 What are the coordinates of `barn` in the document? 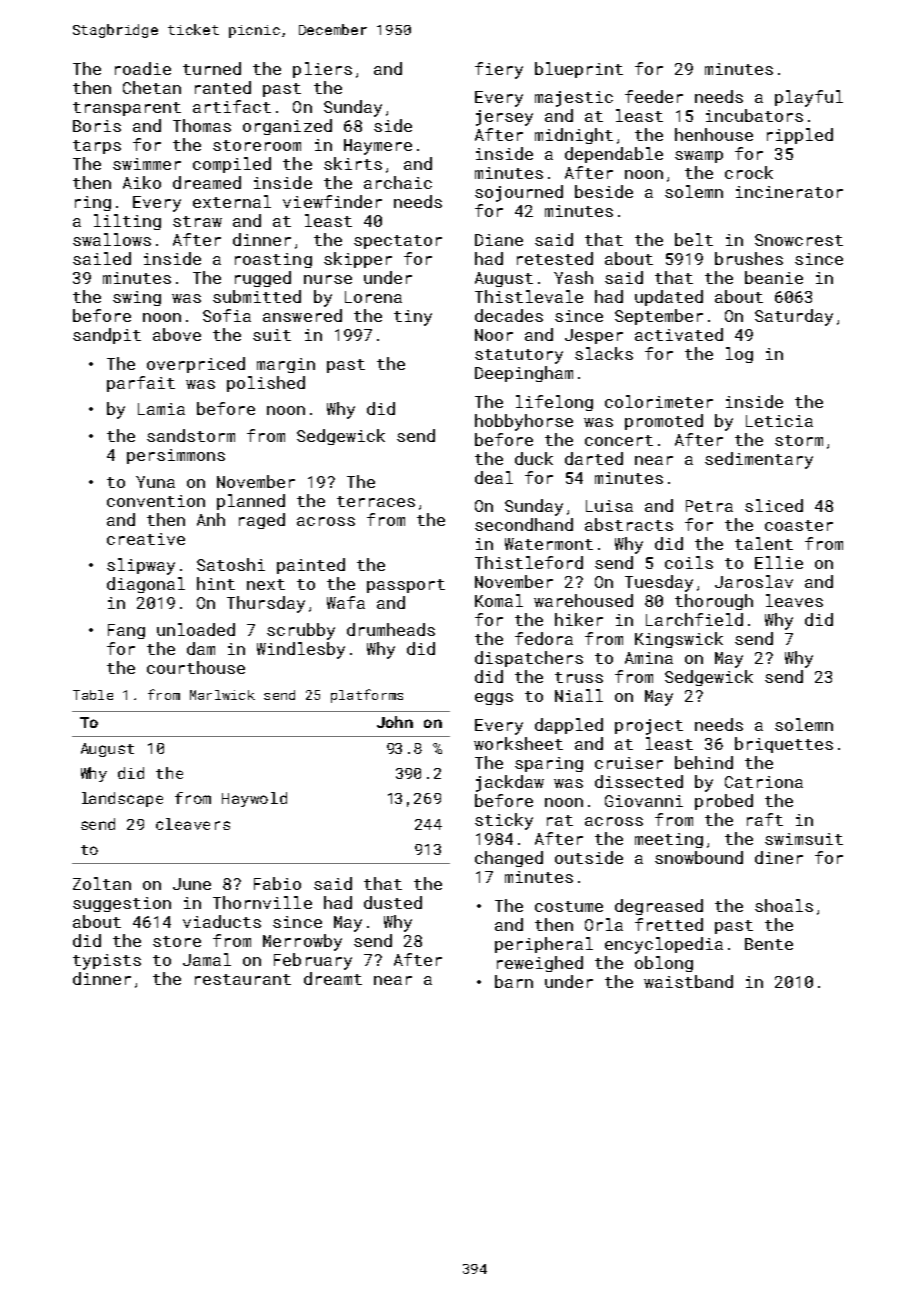 It's located at (514, 981).
